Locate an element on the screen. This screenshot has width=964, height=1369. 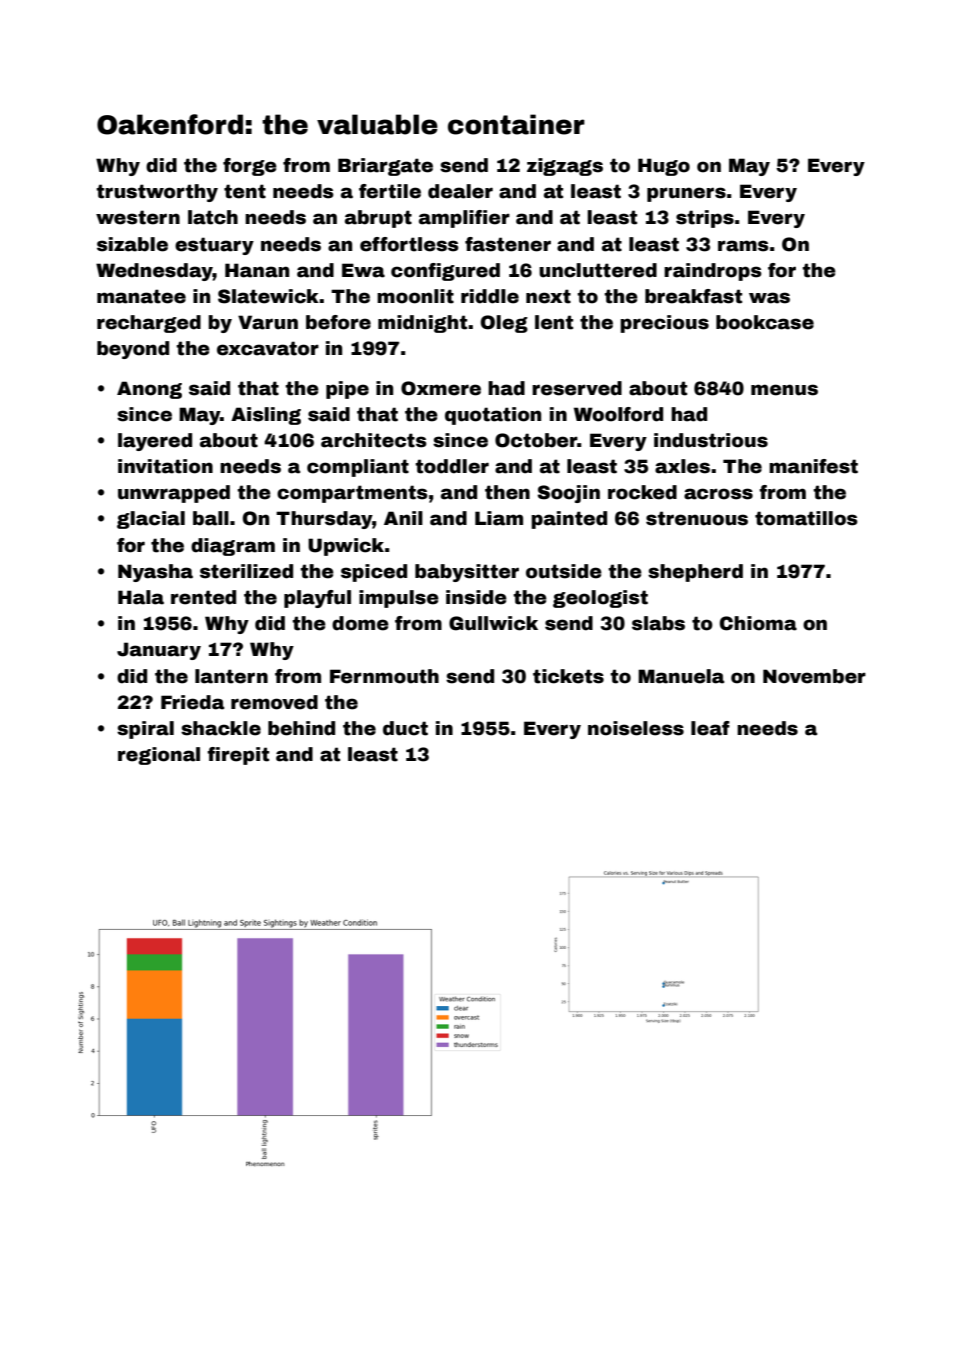
Ewa is located at coordinates (363, 270).
